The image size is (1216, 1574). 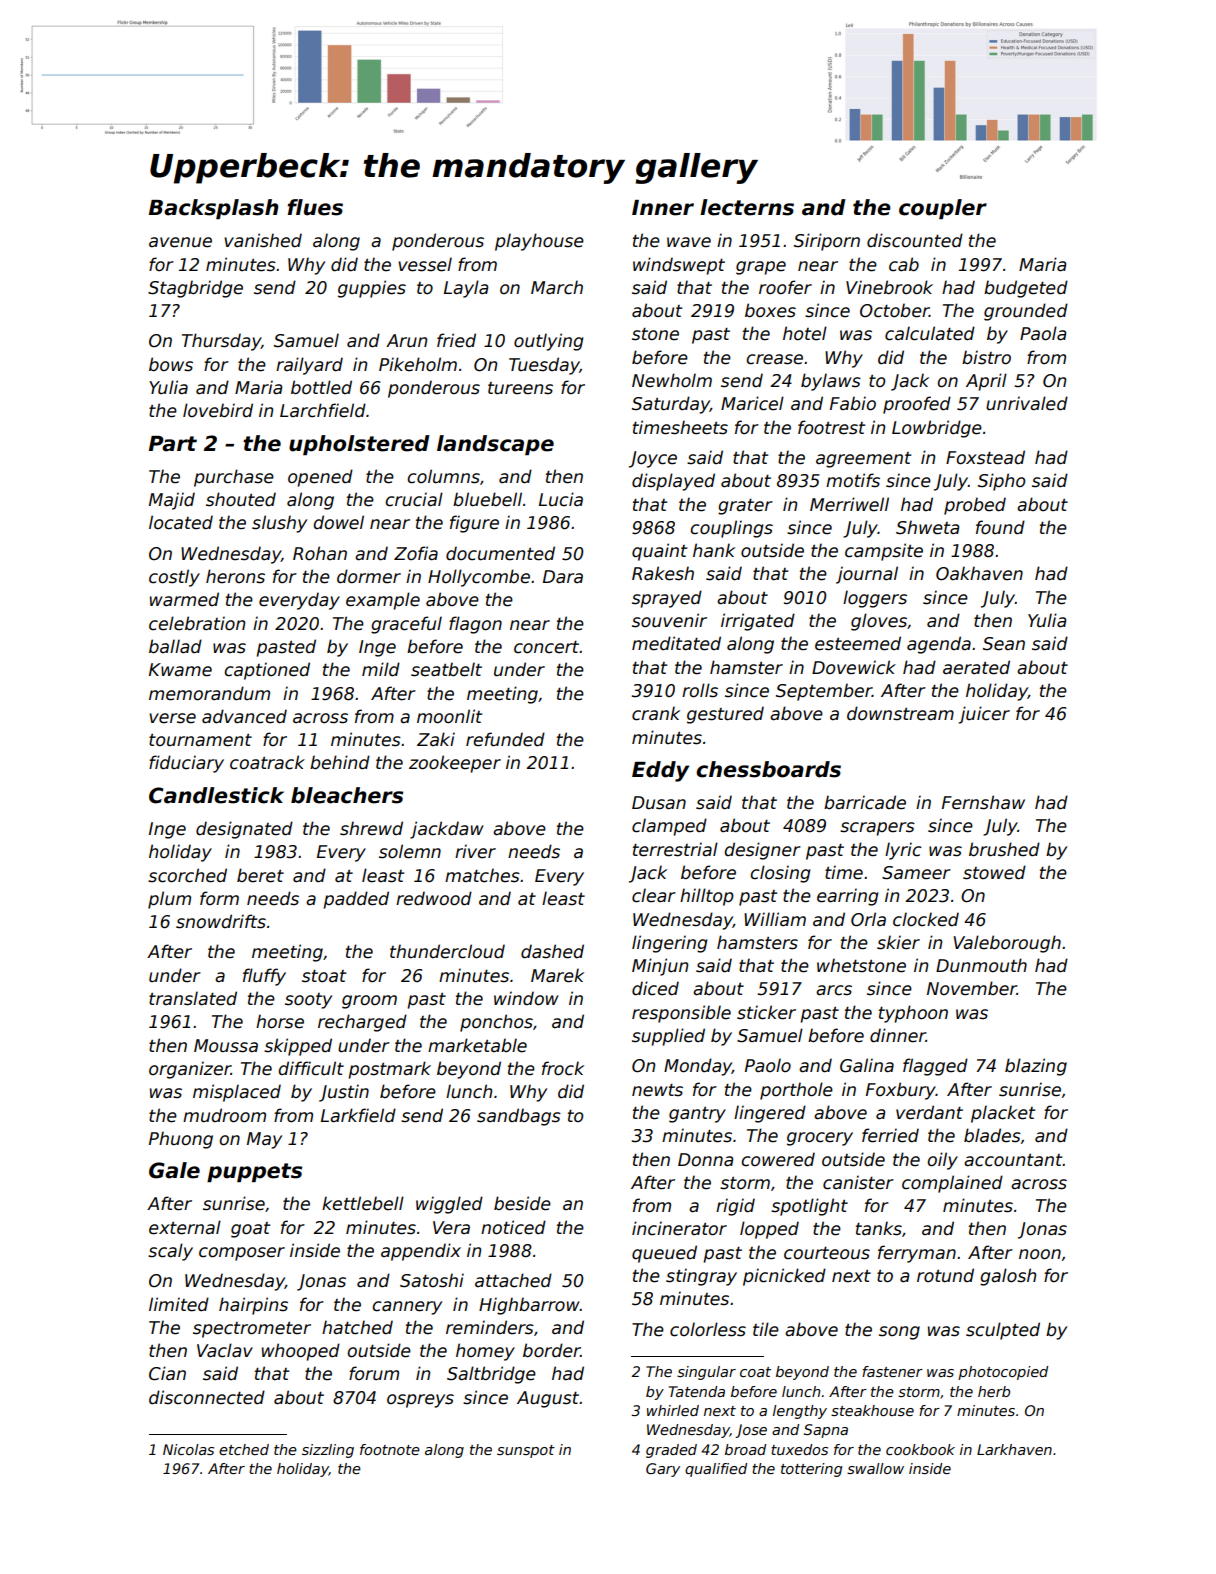 I want to click on sprayed, so click(x=667, y=599).
